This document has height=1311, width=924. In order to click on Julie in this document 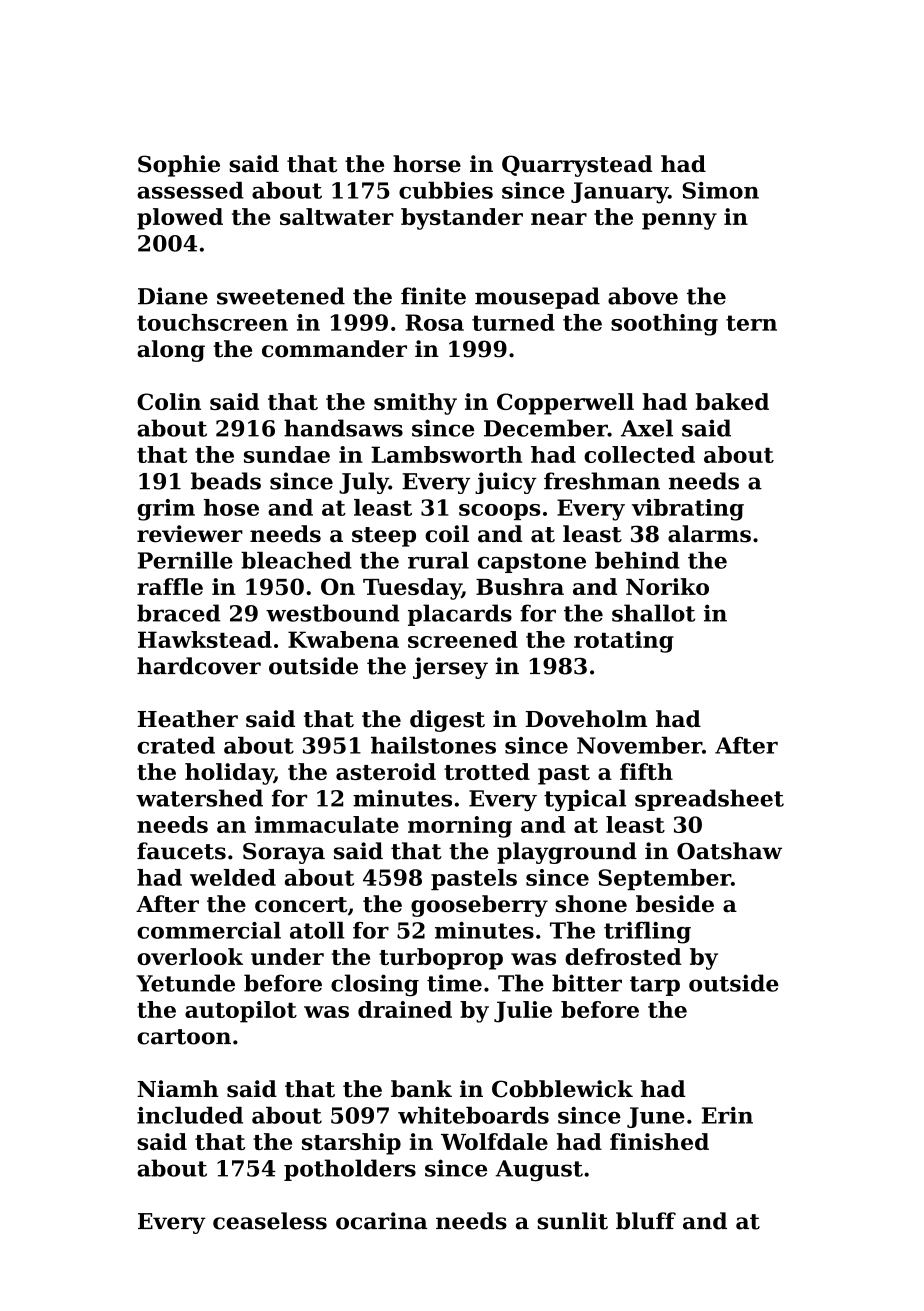, I will do `click(523, 1012)`.
